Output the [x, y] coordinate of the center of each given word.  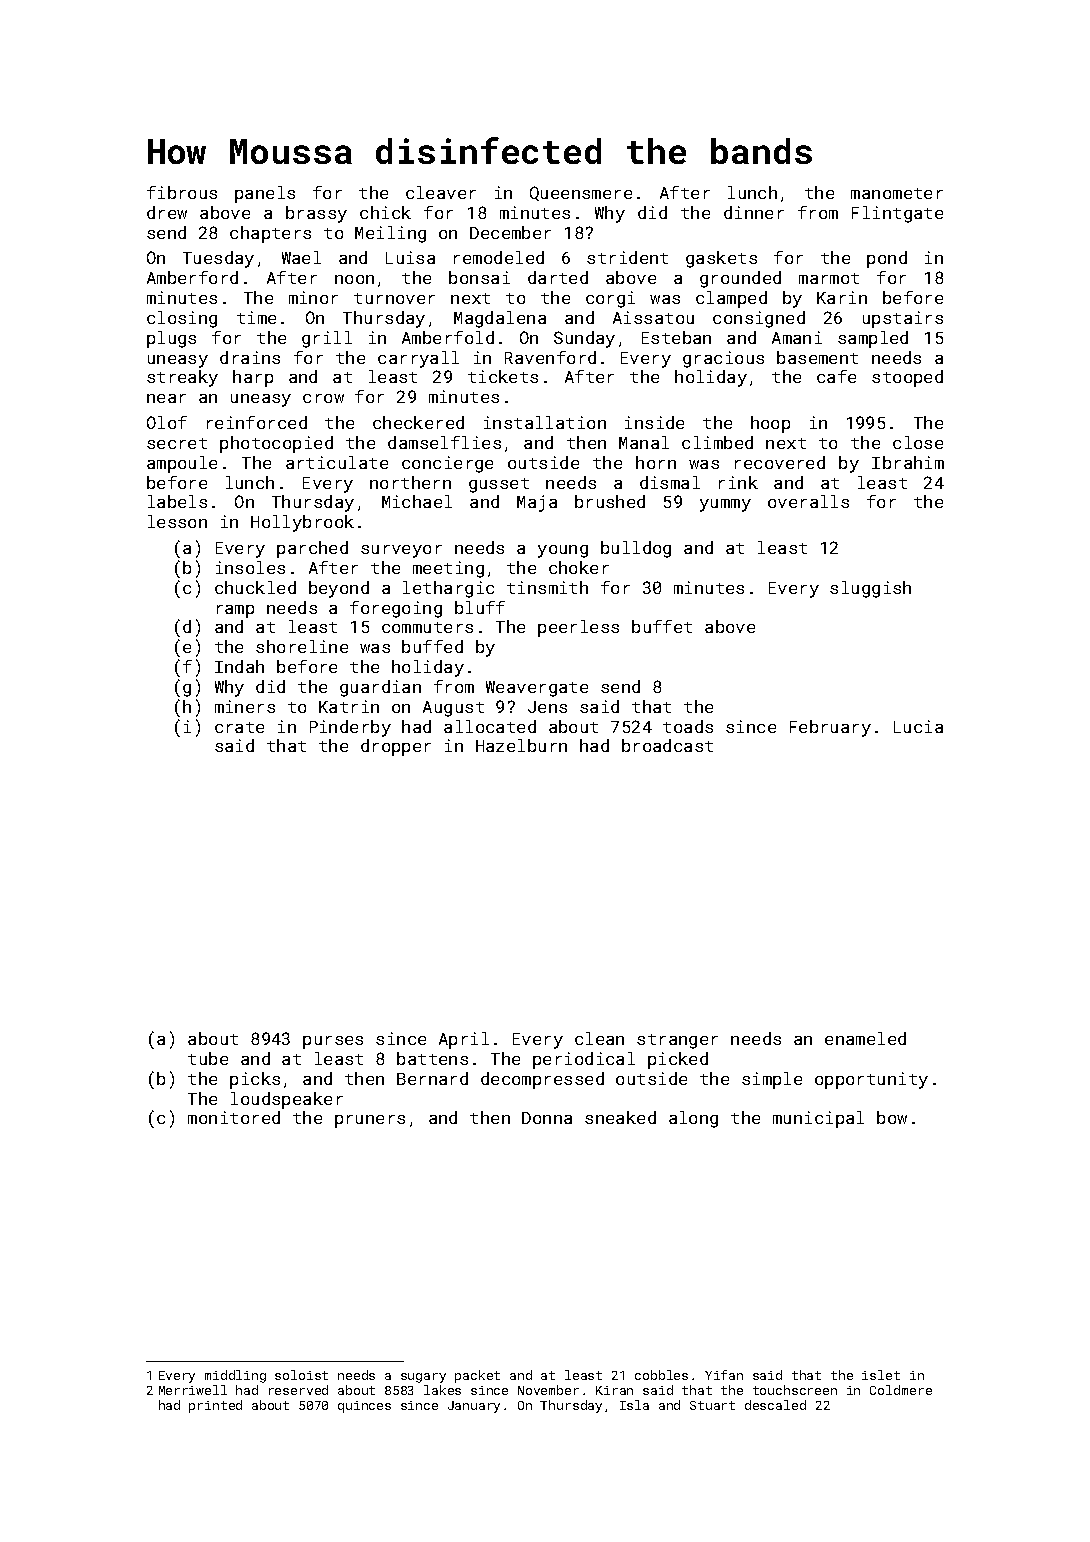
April [464, 1040]
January [474, 1407]
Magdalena [500, 319]
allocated [490, 726]
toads [688, 726]
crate [239, 727]
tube [208, 1058]
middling [235, 1376]
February [830, 728]
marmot [829, 278]
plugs [171, 339]
